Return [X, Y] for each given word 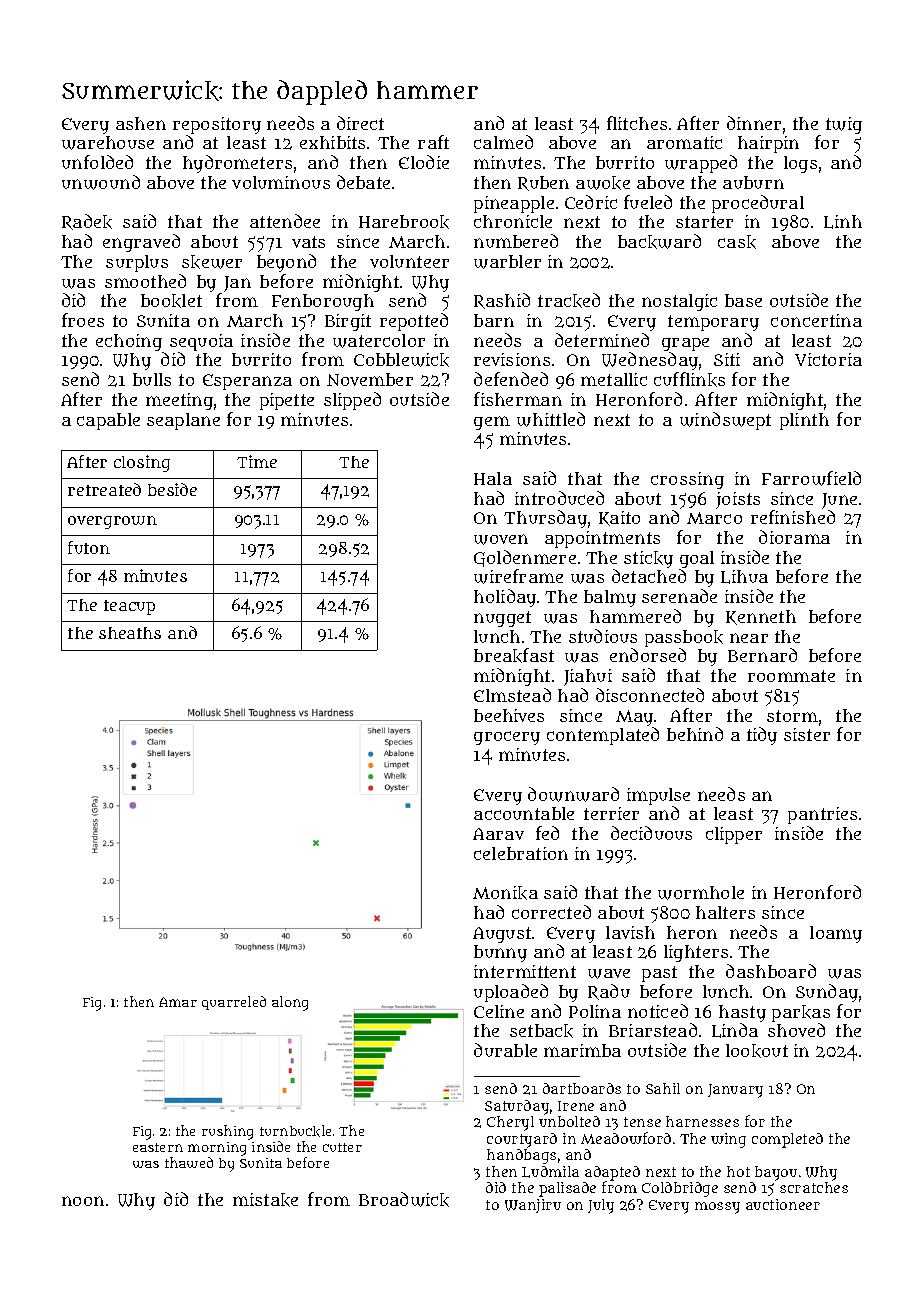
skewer [212, 262]
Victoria [828, 359]
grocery [507, 738]
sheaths [130, 633]
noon [83, 1201]
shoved [796, 1030]
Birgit [348, 322]
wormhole [701, 893]
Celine [499, 1011]
